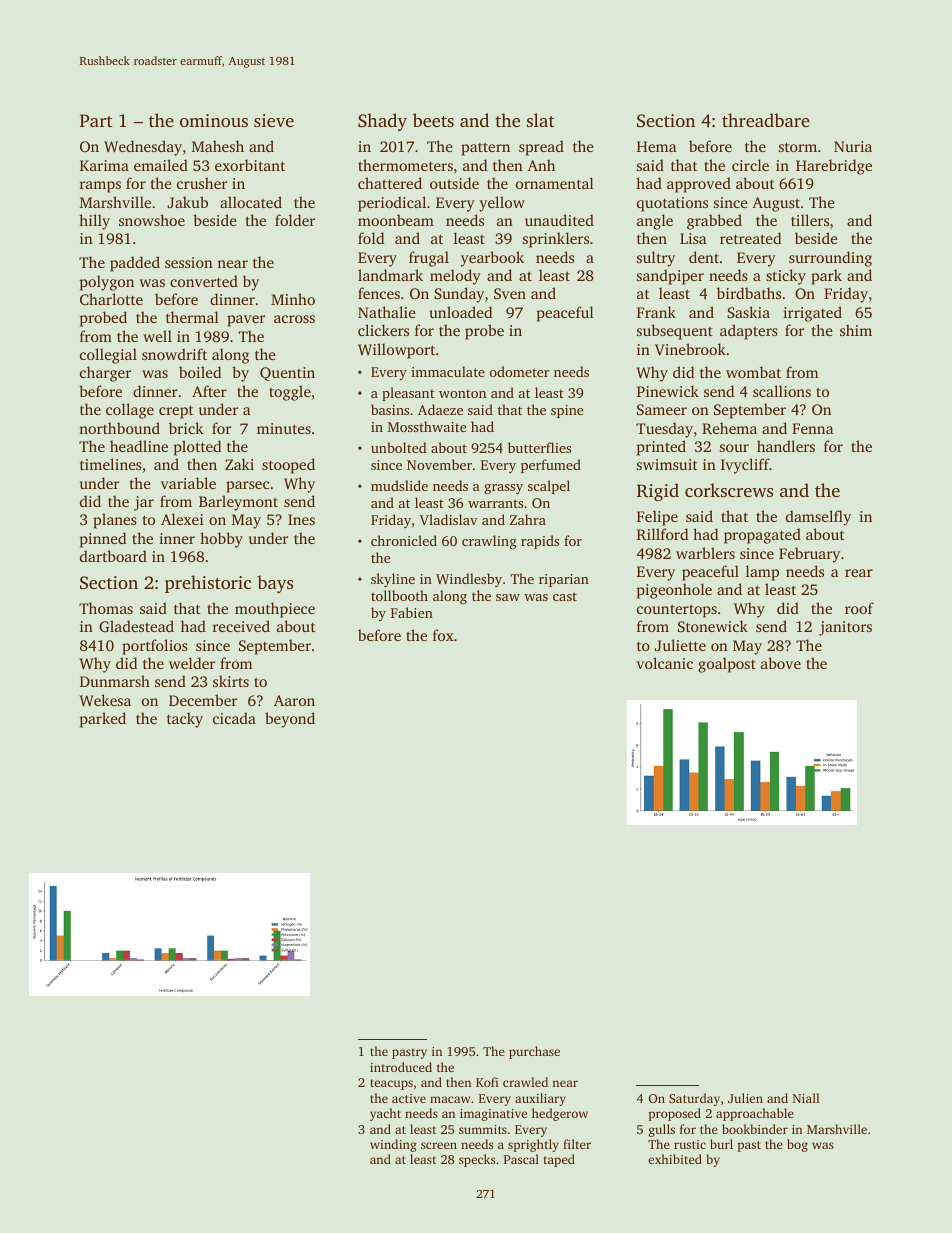  What do you see at coordinates (250, 165) in the screenshot?
I see `exorbitant` at bounding box center [250, 165].
